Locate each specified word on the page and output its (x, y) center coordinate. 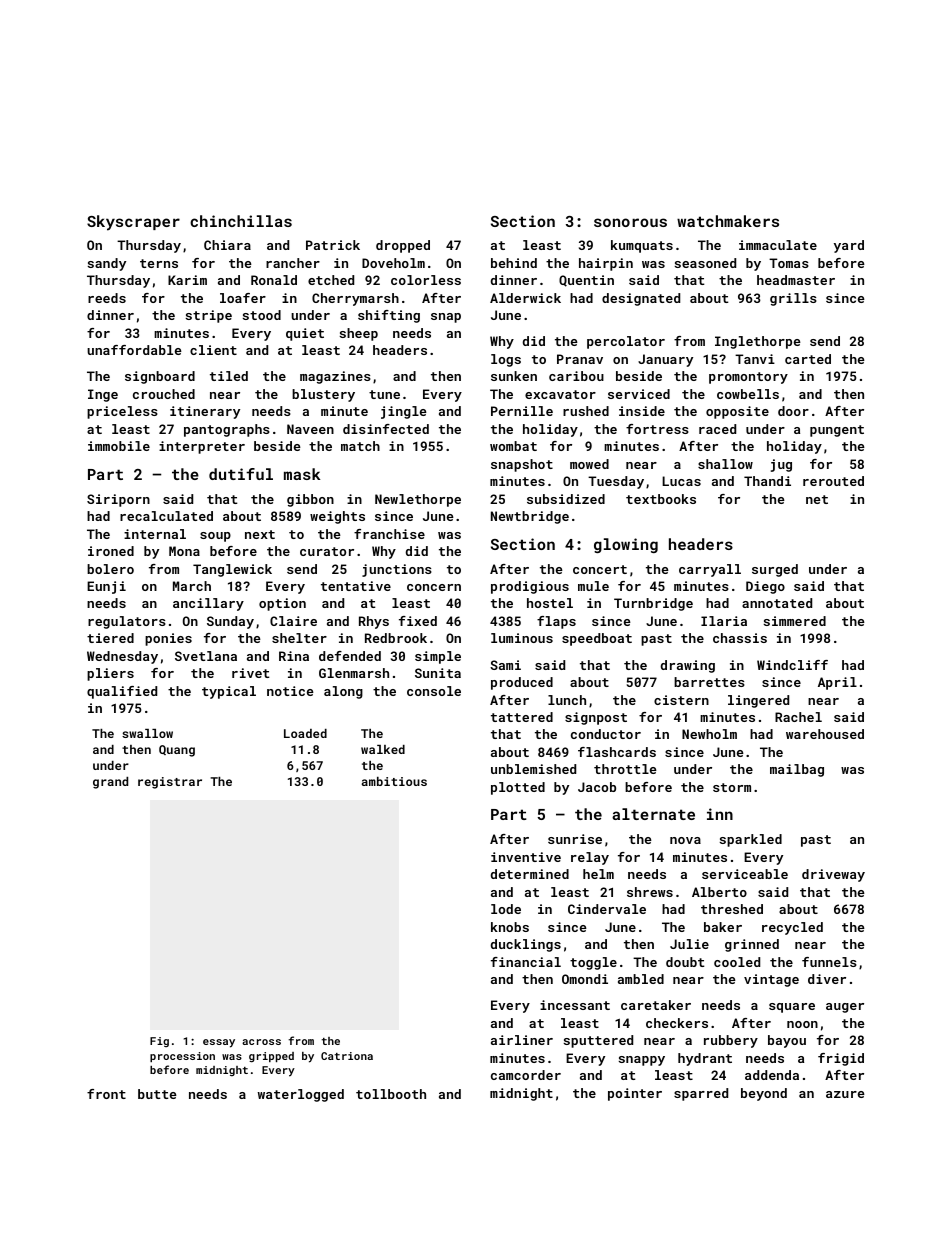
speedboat (597, 639)
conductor (606, 734)
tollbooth (391, 1094)
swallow (147, 733)
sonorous (630, 222)
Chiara (227, 245)
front (106, 1094)
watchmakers (728, 221)
